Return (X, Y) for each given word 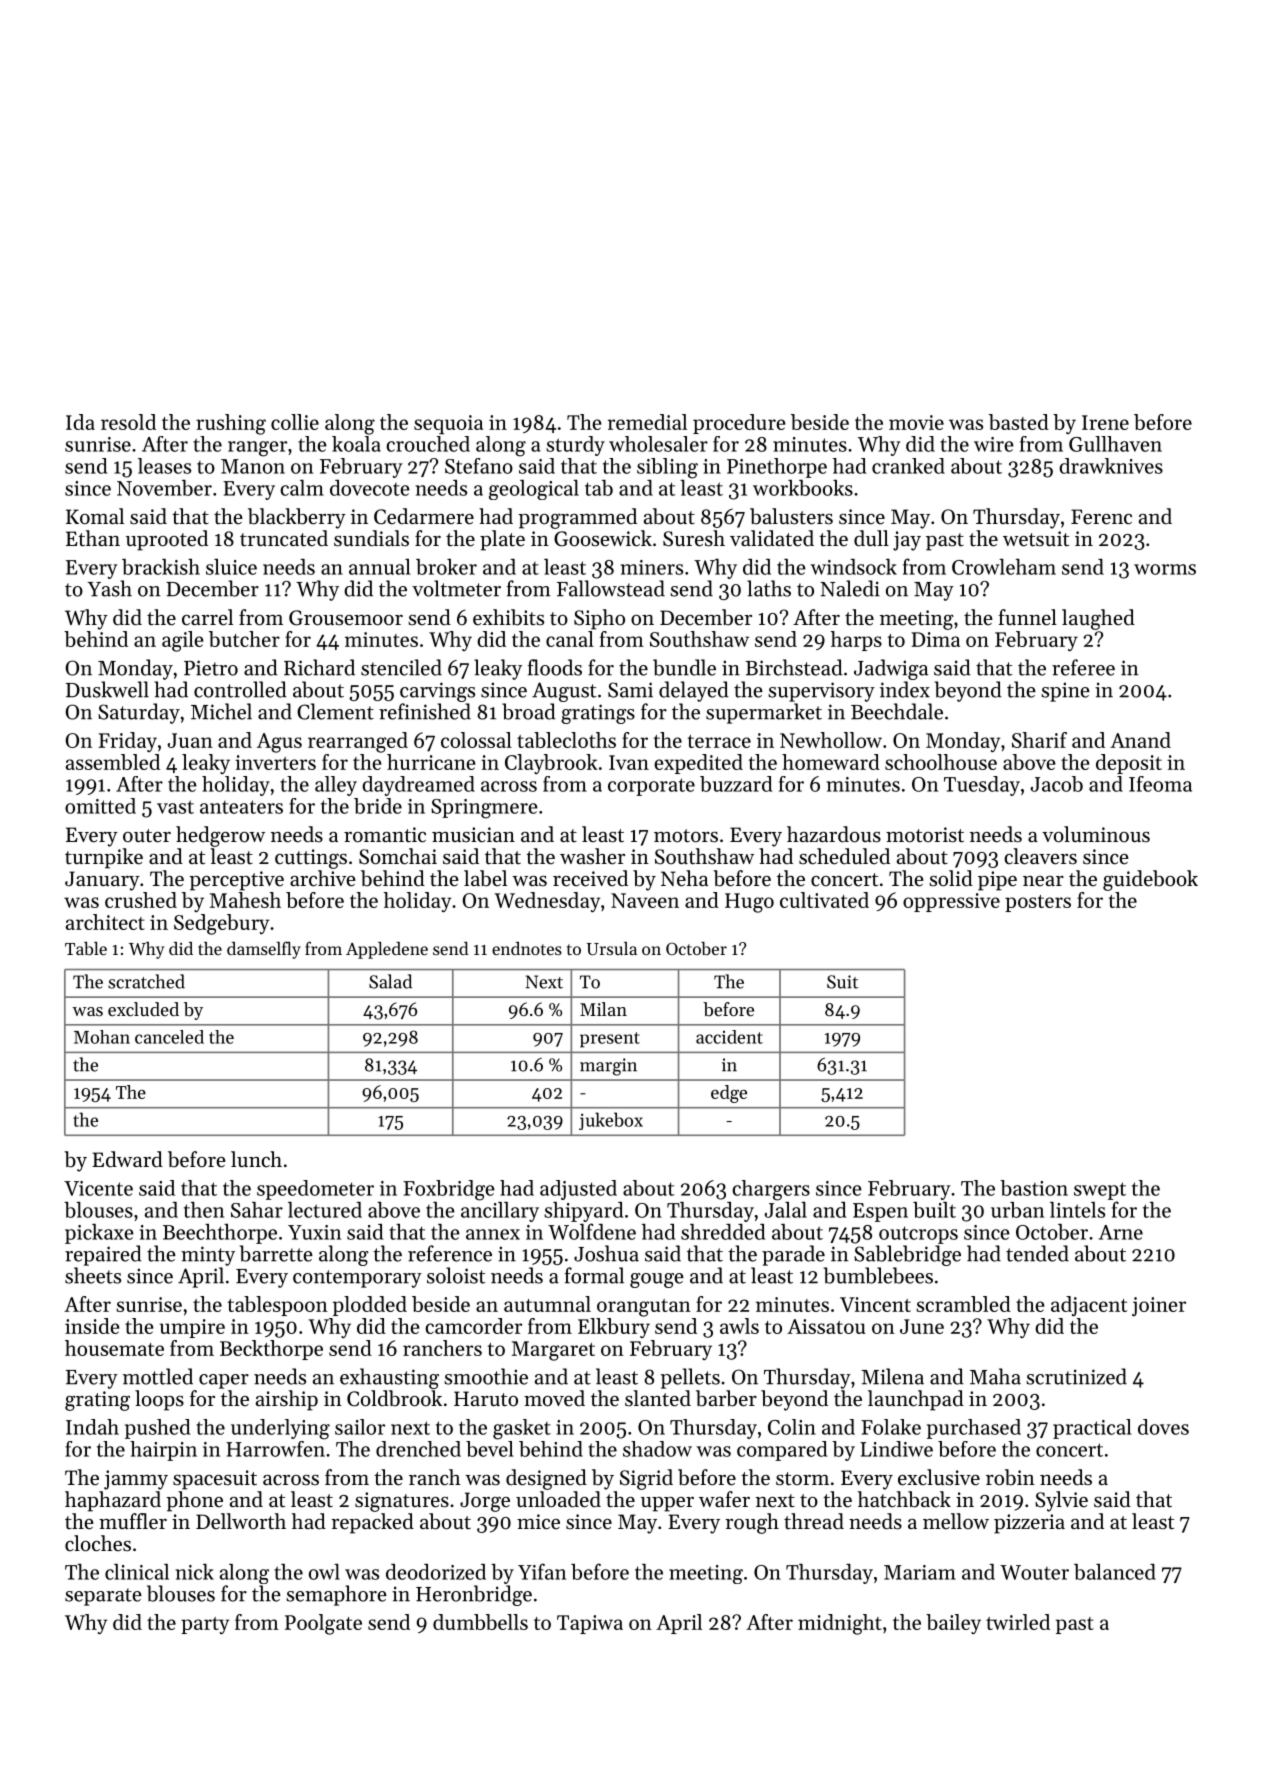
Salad (390, 981)
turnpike (104, 858)
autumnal (547, 1304)
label (485, 878)
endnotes (527, 948)
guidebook (1150, 880)
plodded (370, 1306)
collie (295, 422)
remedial (647, 422)
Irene (1105, 422)
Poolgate (323, 1624)
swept (1100, 1191)
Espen (880, 1212)
